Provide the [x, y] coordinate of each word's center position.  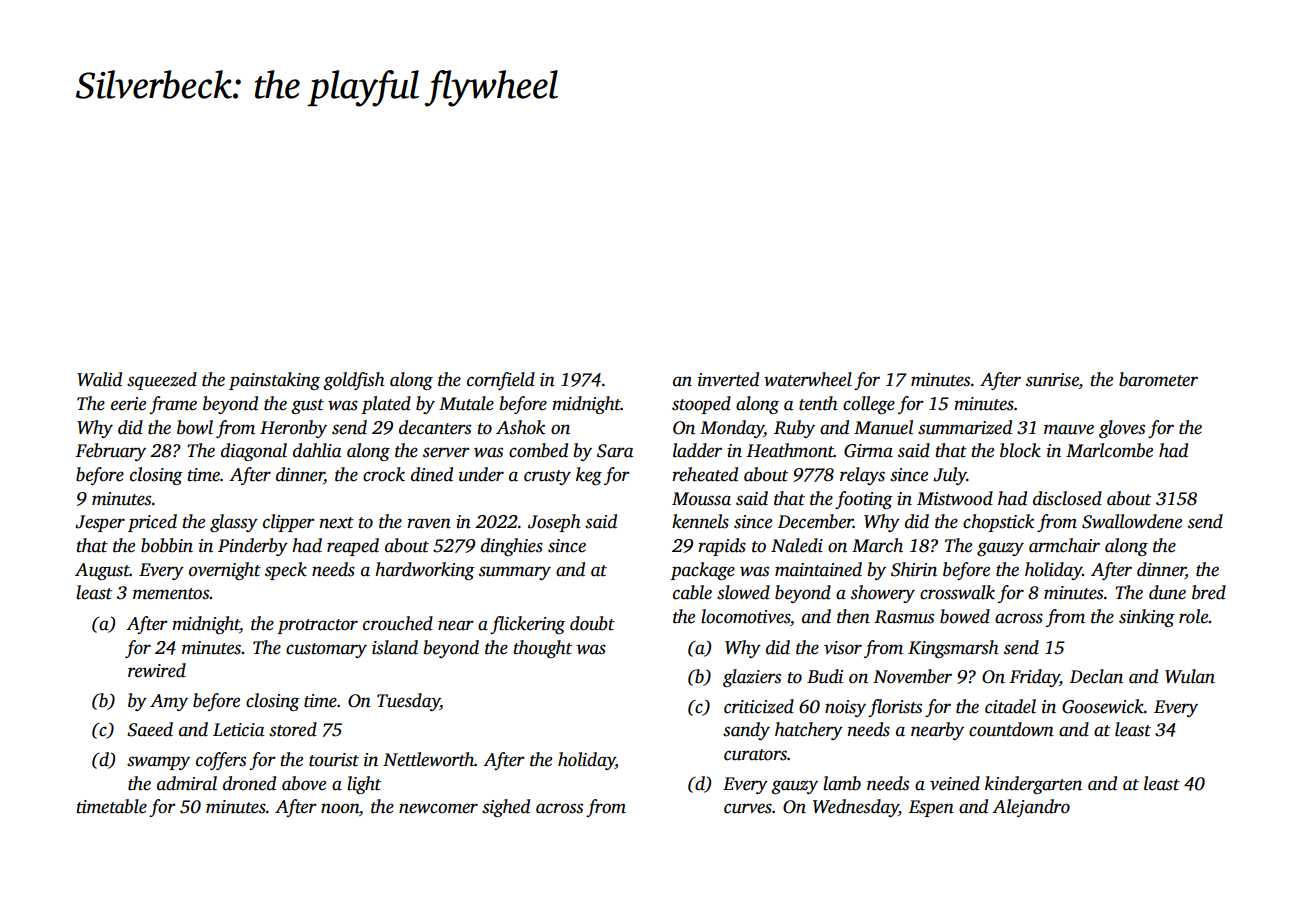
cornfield [501, 381]
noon [340, 808]
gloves [1122, 429]
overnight [225, 571]
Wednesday [856, 808]
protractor [317, 626]
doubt [592, 623]
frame [173, 405]
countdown [1011, 729]
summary [515, 573]
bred [1209, 592]
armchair [1064, 545]
